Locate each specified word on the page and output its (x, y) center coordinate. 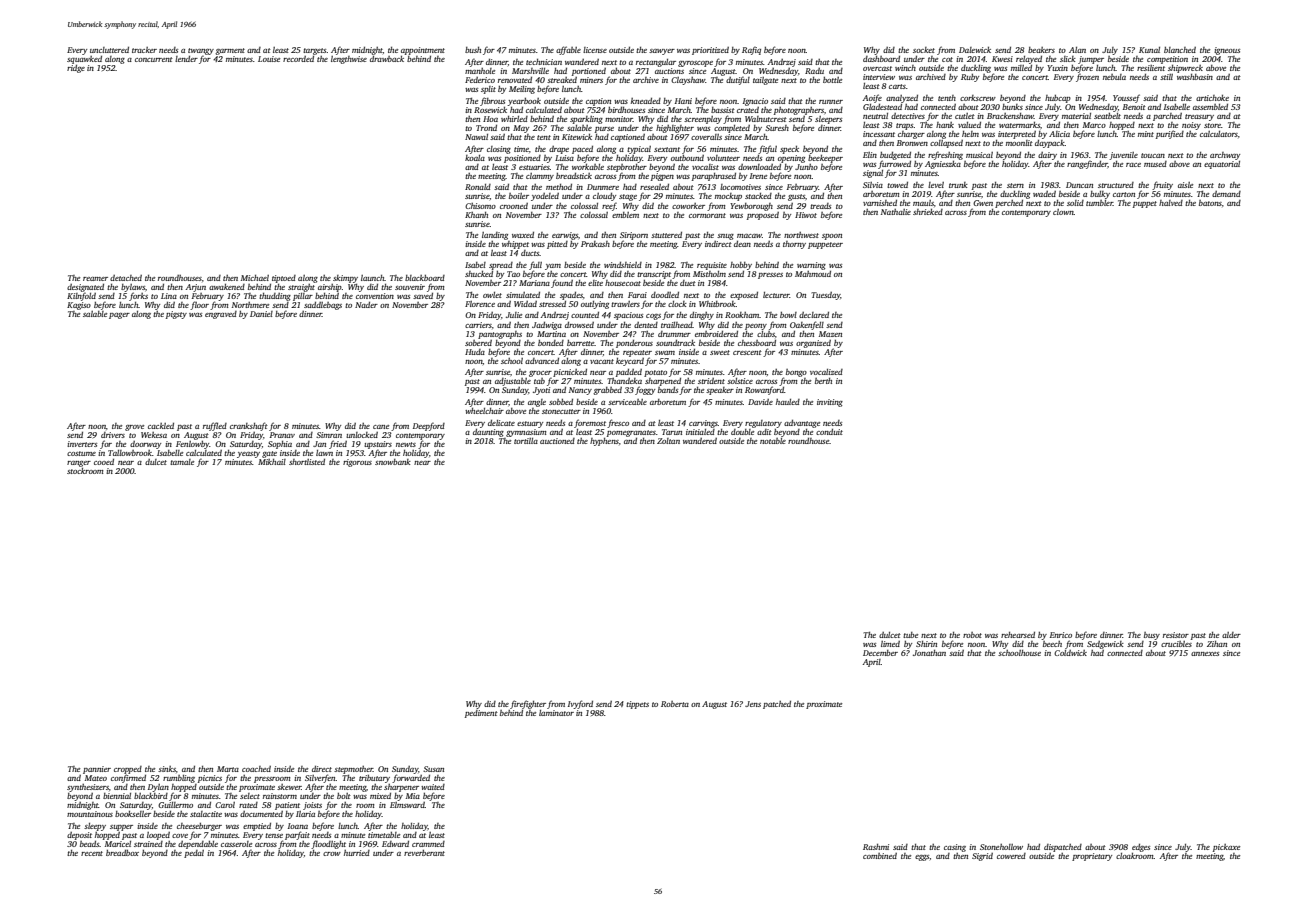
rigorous (357, 463)
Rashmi (876, 847)
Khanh (476, 215)
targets (315, 51)
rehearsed (1018, 635)
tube (910, 635)
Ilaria (305, 814)
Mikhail (272, 462)
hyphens (604, 442)
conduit (829, 432)
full (535, 265)
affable (568, 50)
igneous (1227, 51)
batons (1210, 203)
